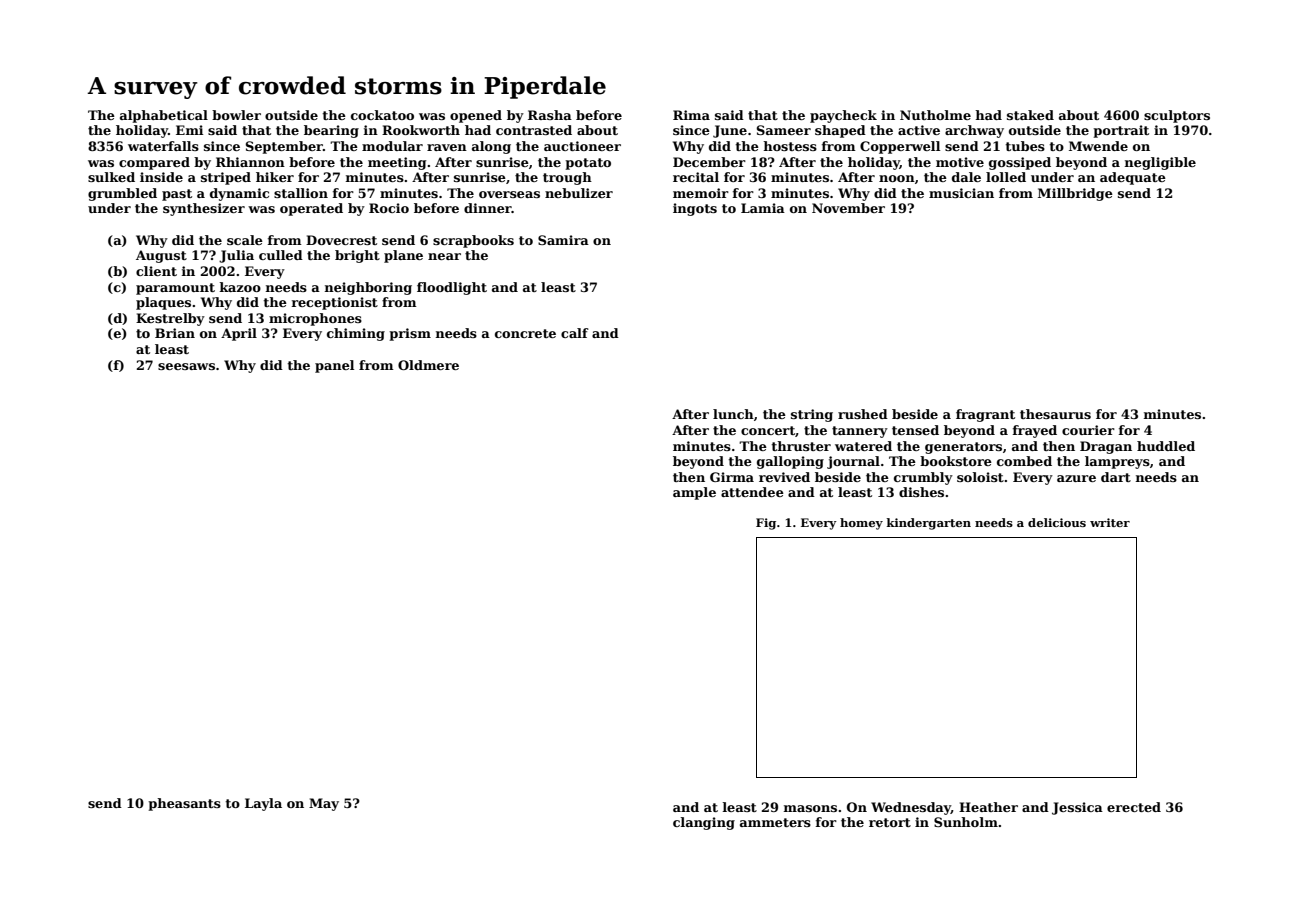 This image has height=924, width=1308. Describe the element at coordinates (236, 115) in the image. I see `bowler` at that location.
